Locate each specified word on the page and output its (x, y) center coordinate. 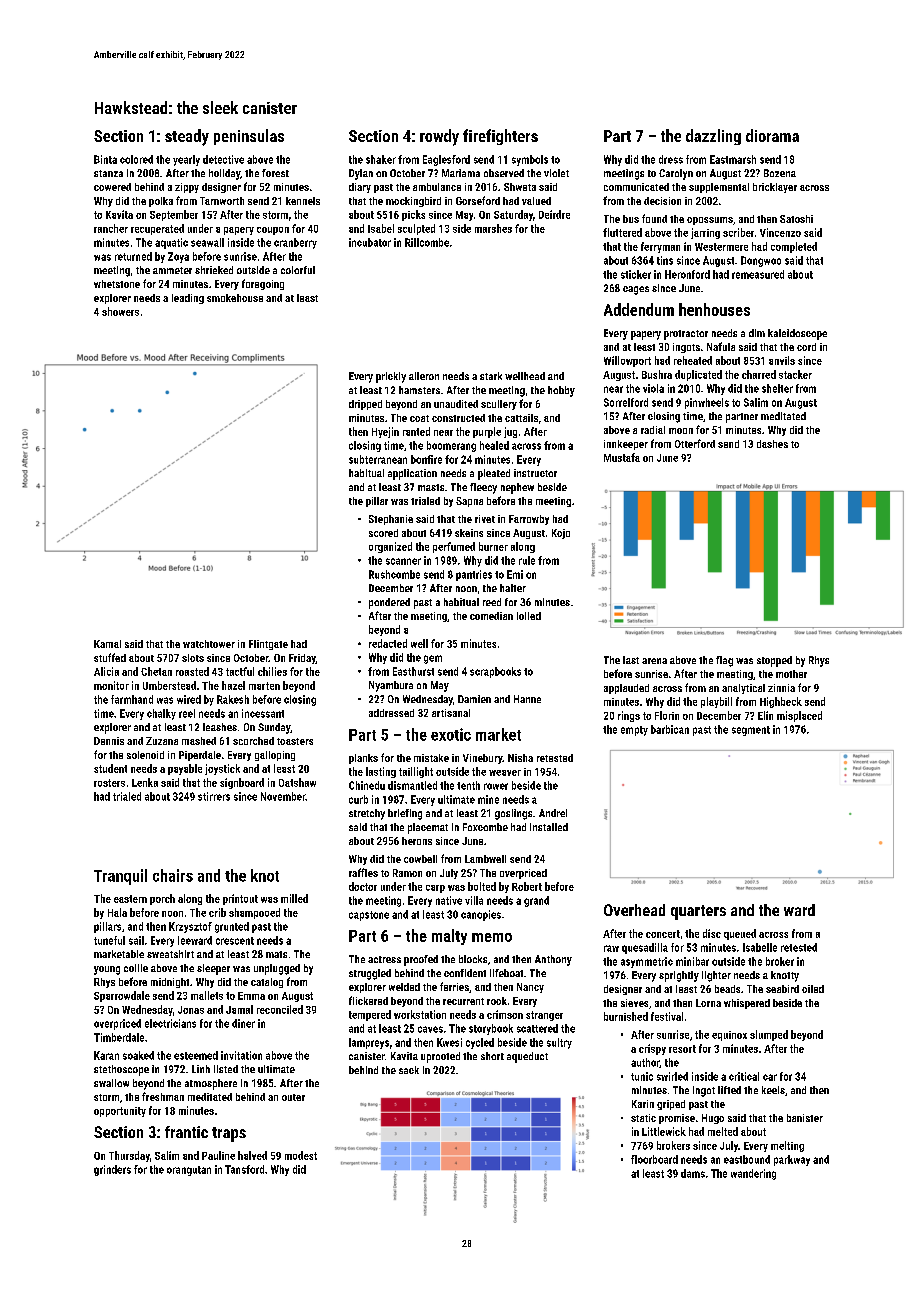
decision (662, 201)
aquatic (171, 243)
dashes (772, 444)
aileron (424, 376)
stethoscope (121, 1070)
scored (383, 533)
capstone (369, 916)
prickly (391, 377)
